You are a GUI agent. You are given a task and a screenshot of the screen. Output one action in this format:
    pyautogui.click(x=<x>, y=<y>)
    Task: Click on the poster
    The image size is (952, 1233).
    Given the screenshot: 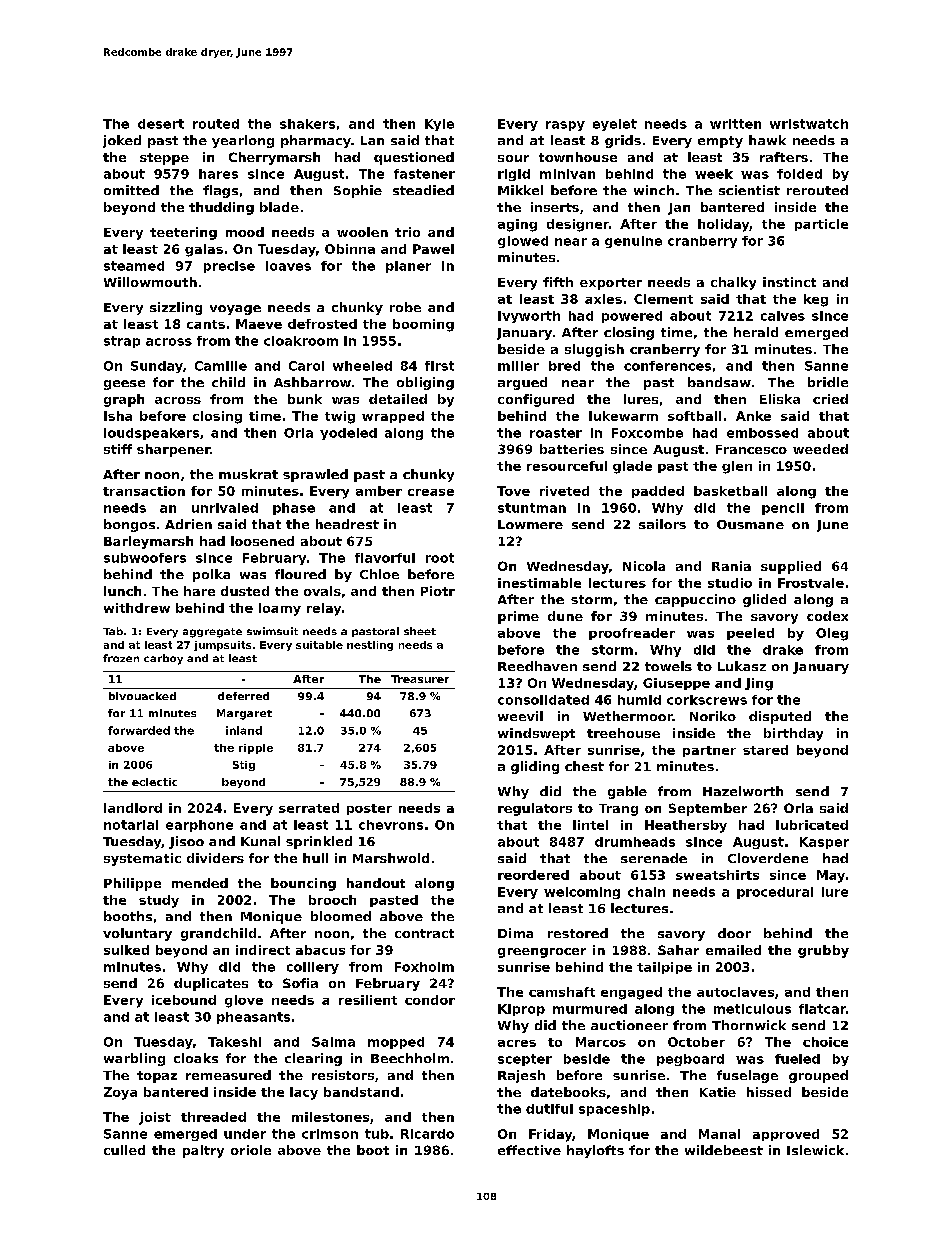 What is the action you would take?
    pyautogui.click(x=369, y=809)
